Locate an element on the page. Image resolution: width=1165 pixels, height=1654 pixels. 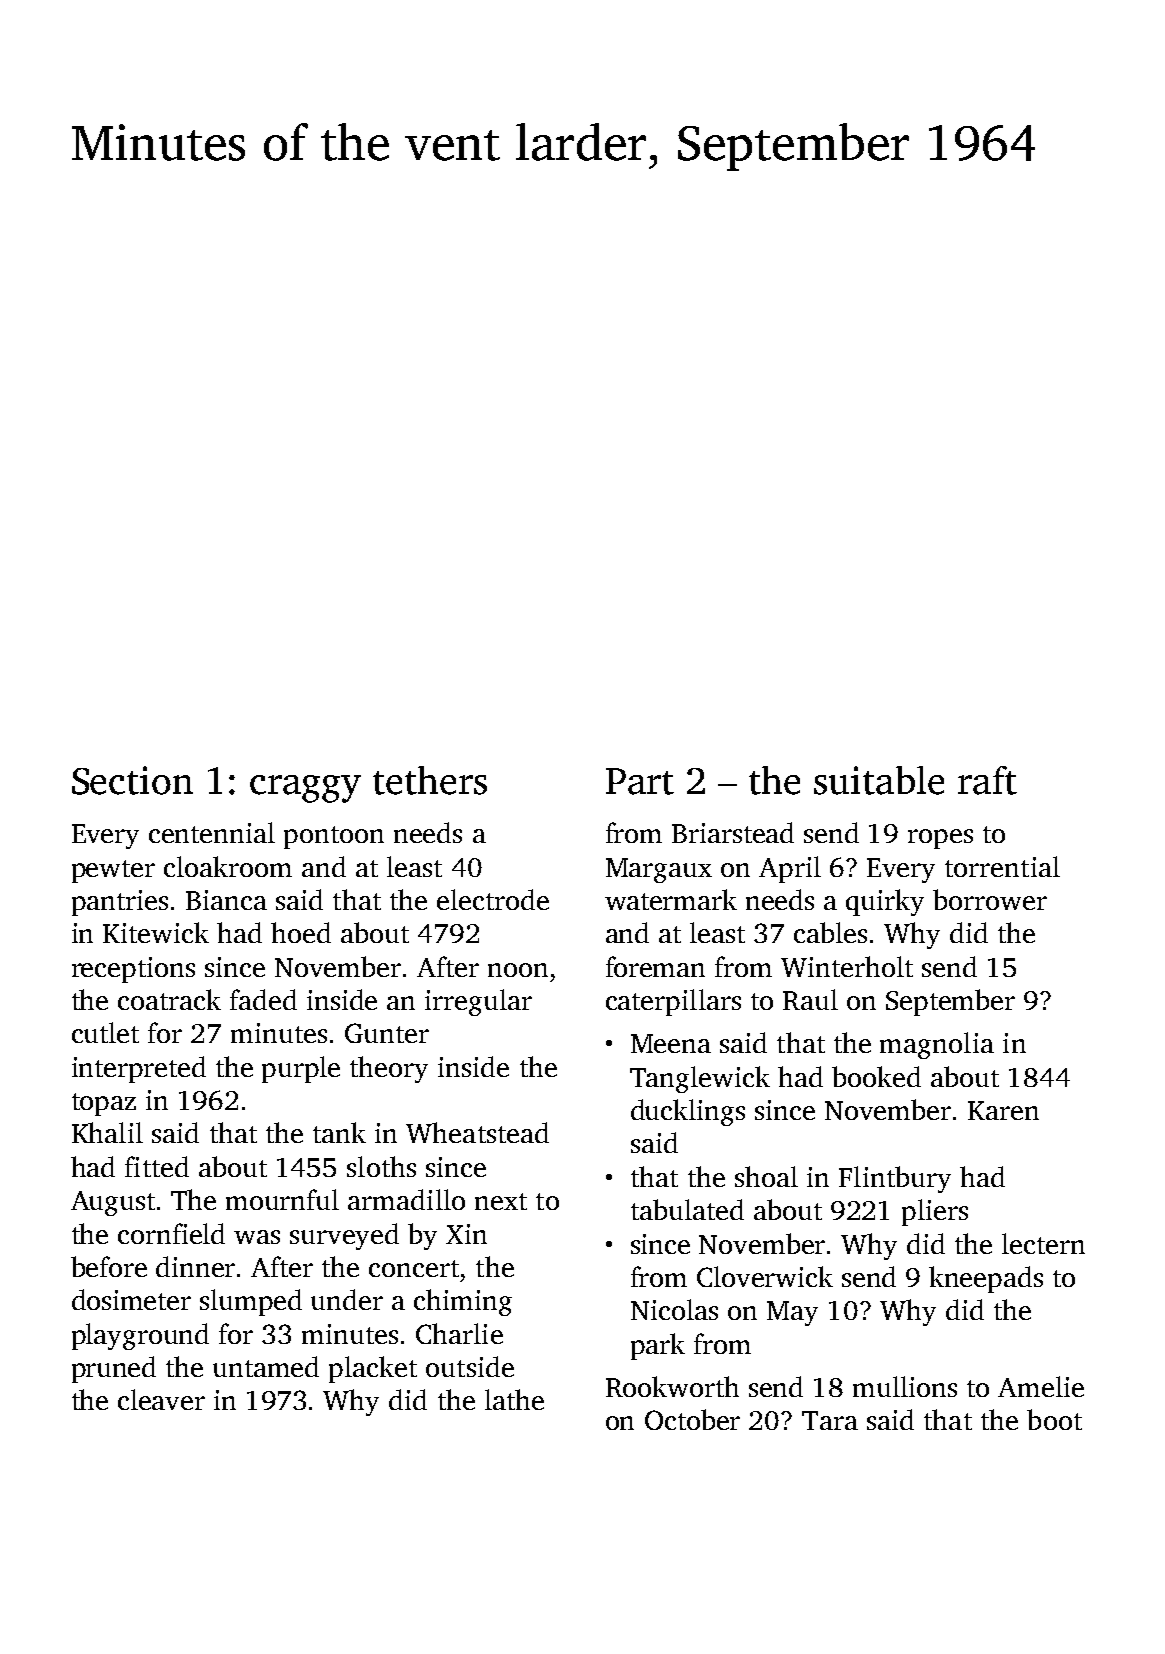
Karen is located at coordinates (1003, 1110).
